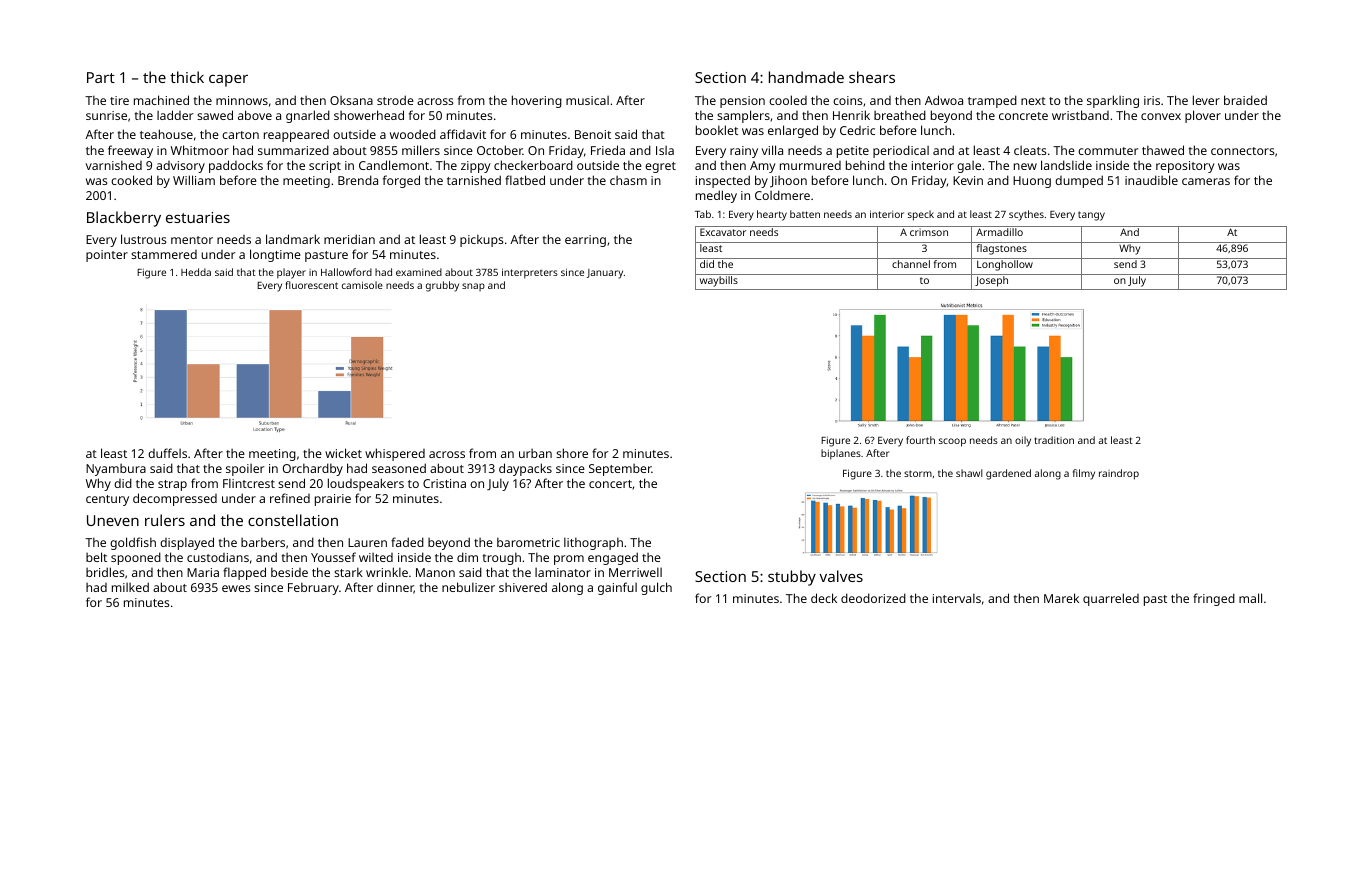 The height and width of the screenshot is (887, 1372). I want to click on musical, so click(587, 100).
